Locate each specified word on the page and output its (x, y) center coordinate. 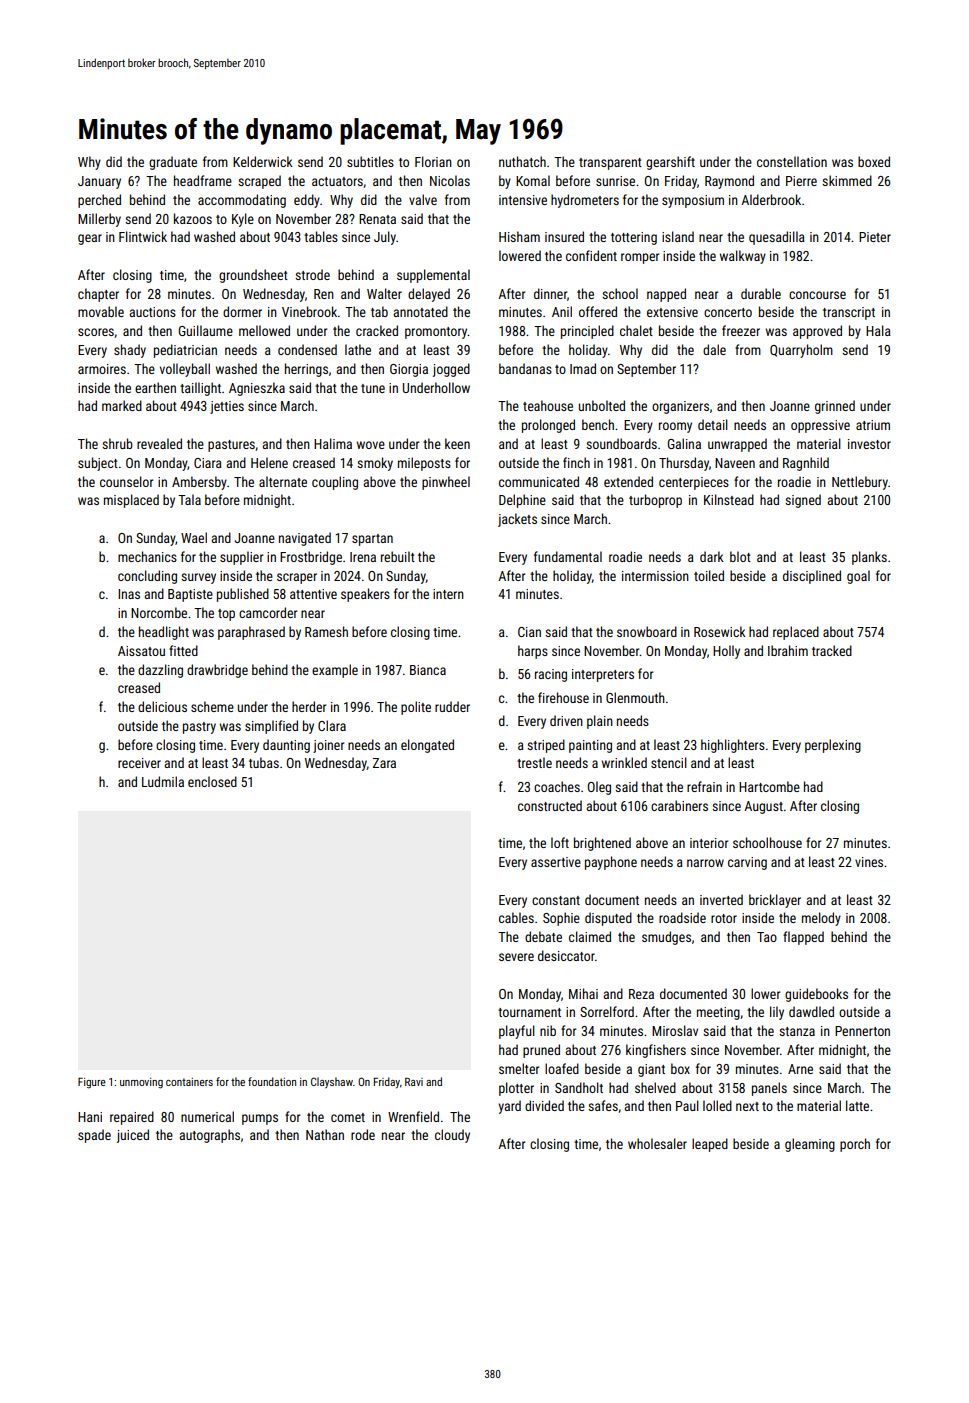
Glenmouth (635, 697)
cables (516, 917)
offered (598, 311)
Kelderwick (263, 161)
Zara (384, 763)
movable (101, 311)
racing (551, 675)
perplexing (833, 746)
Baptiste (190, 595)
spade (94, 1136)
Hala (878, 330)
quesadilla (777, 238)
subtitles (370, 161)
